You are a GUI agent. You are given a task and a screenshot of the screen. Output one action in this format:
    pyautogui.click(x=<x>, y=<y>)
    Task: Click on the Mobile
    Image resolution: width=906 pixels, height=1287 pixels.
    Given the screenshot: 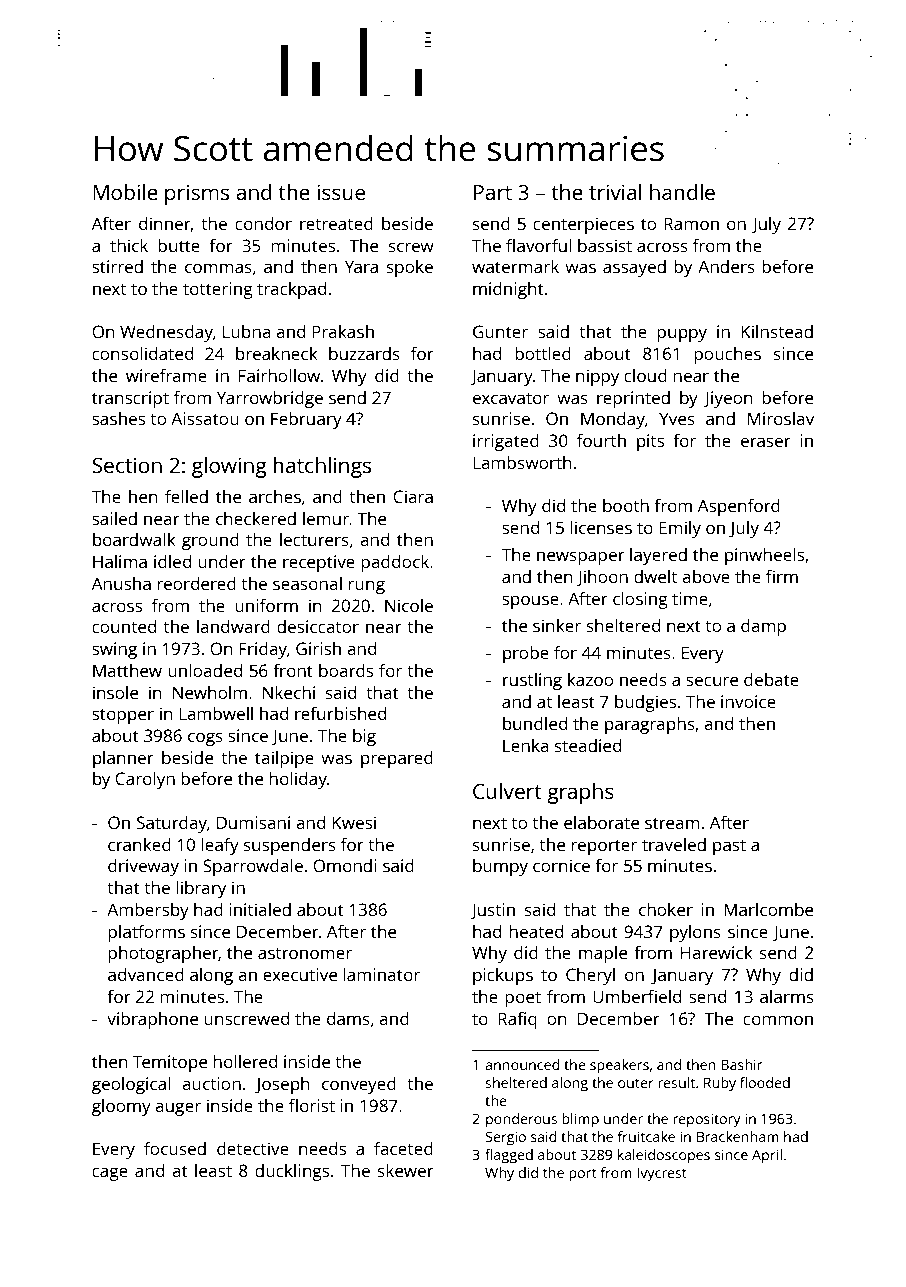 What is the action you would take?
    pyautogui.click(x=125, y=192)
